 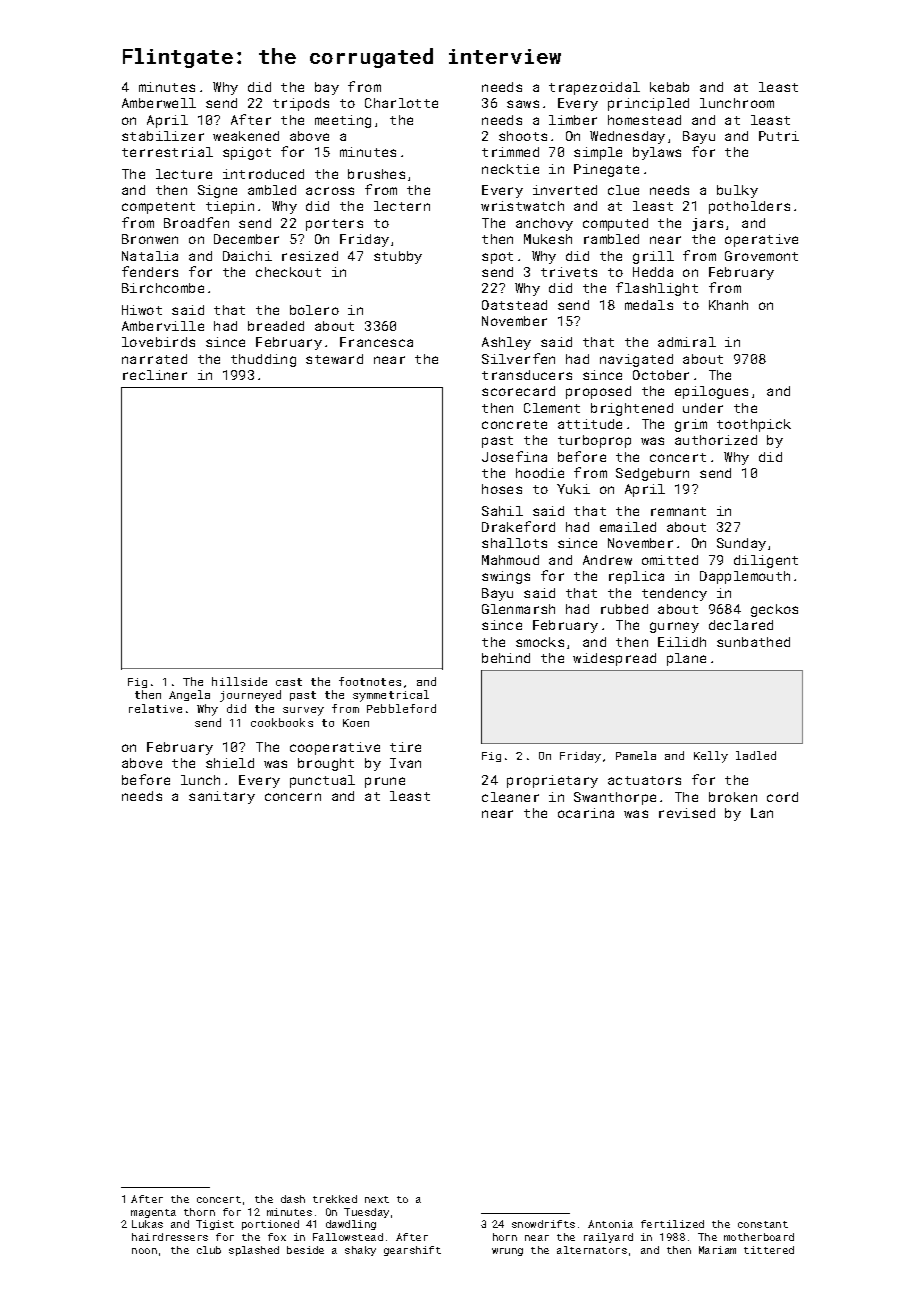 I want to click on Silverfen, so click(x=518, y=358).
